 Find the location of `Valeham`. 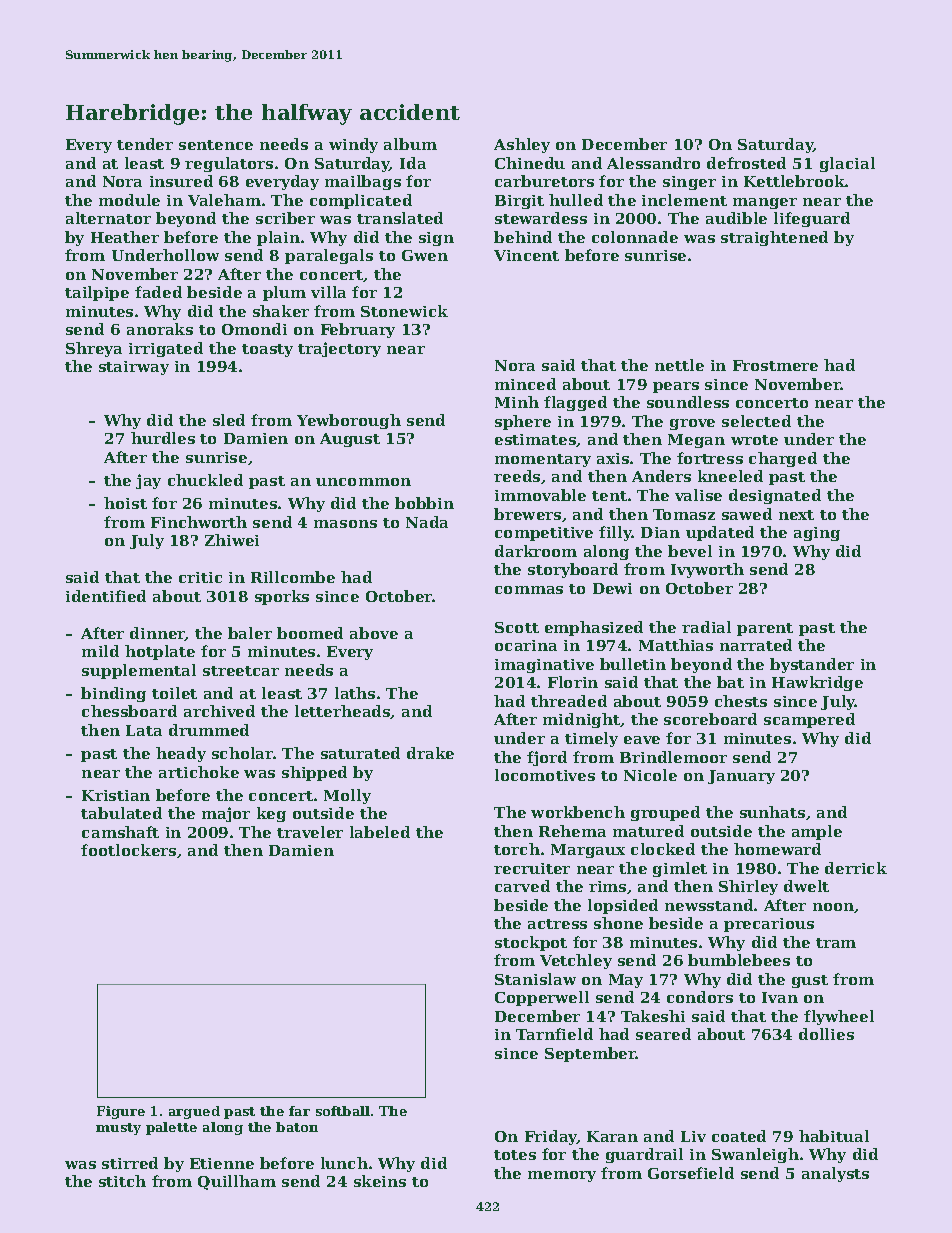

Valeham is located at coordinates (224, 200).
